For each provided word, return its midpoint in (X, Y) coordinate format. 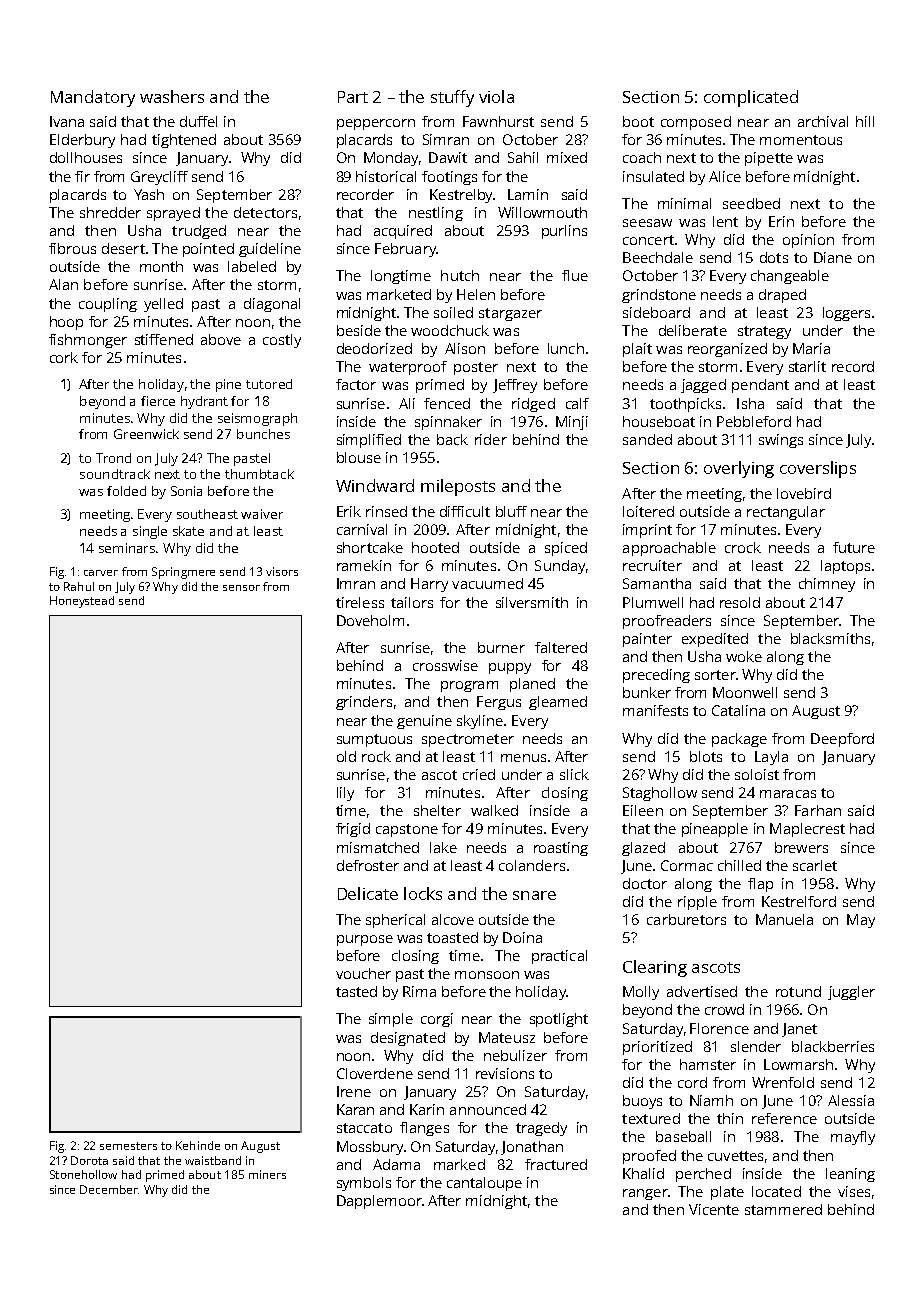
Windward (375, 485)
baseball (683, 1136)
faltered (561, 647)
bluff (511, 511)
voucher (363, 973)
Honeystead (82, 602)
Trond (113, 458)
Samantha (657, 583)
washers (172, 96)
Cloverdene (375, 1073)
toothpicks (685, 405)
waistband (213, 1160)
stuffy (452, 98)
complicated (751, 98)
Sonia (186, 491)
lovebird (804, 493)
